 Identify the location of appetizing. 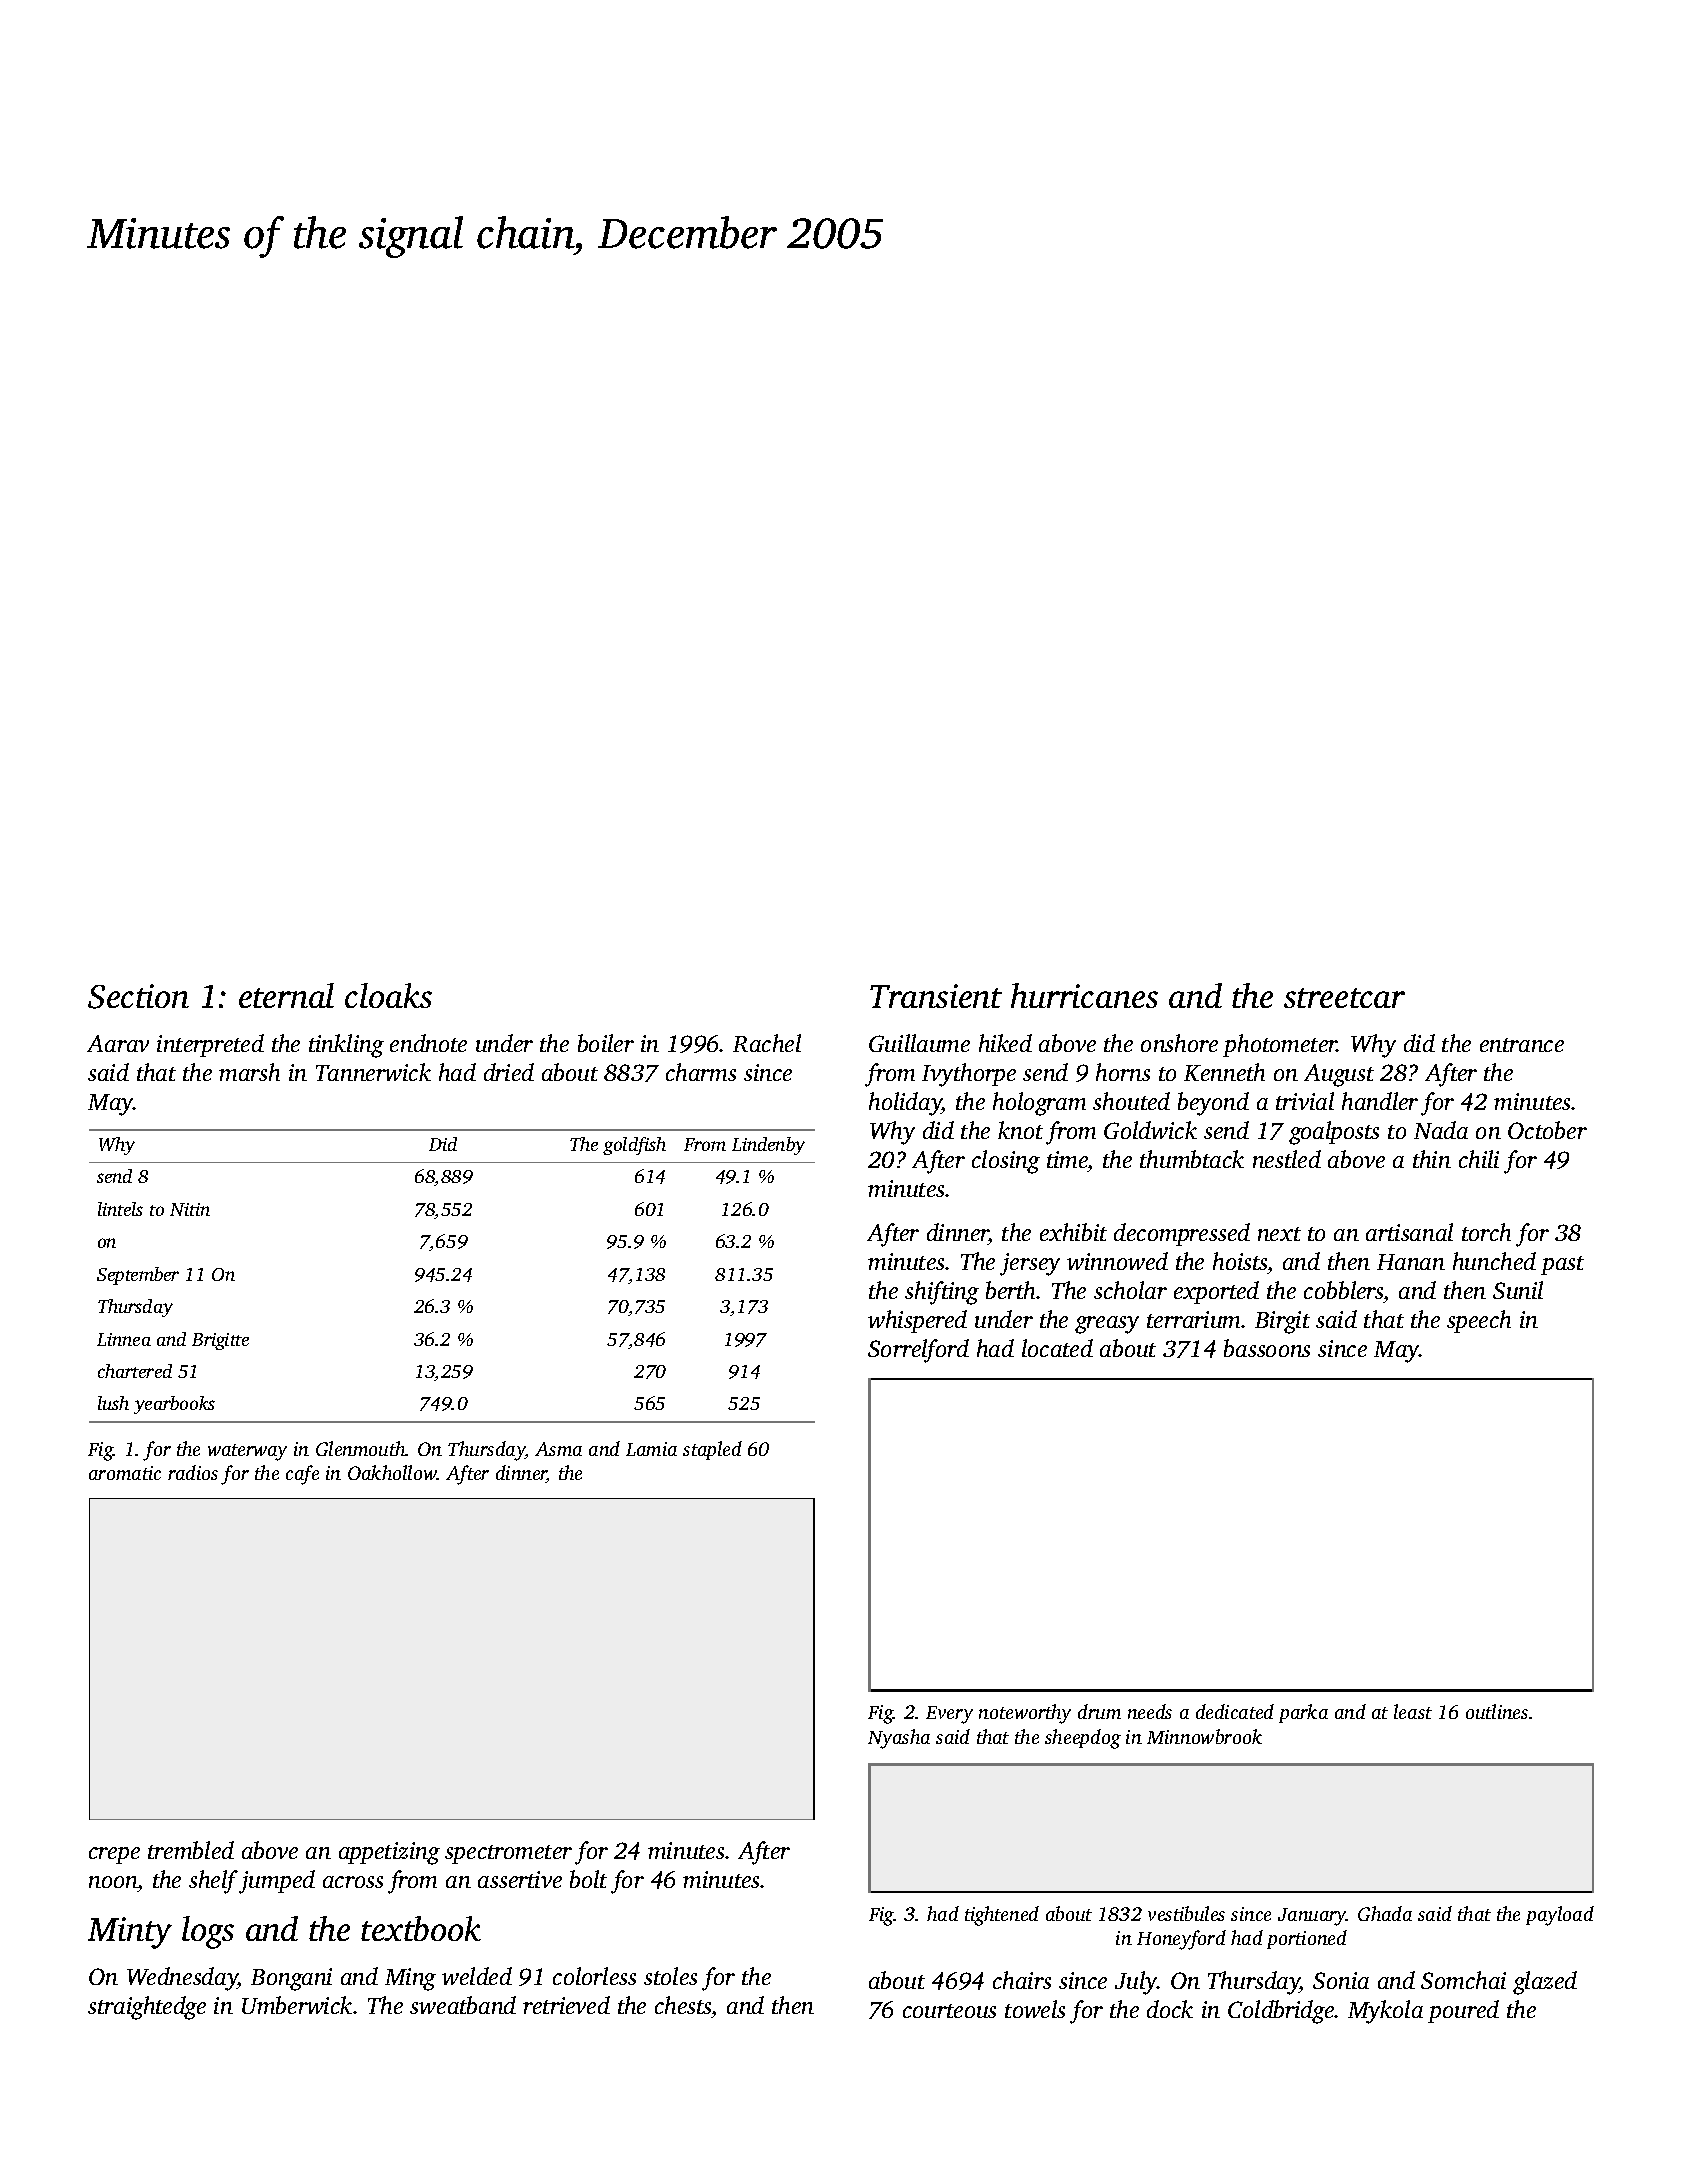
(389, 1853).
